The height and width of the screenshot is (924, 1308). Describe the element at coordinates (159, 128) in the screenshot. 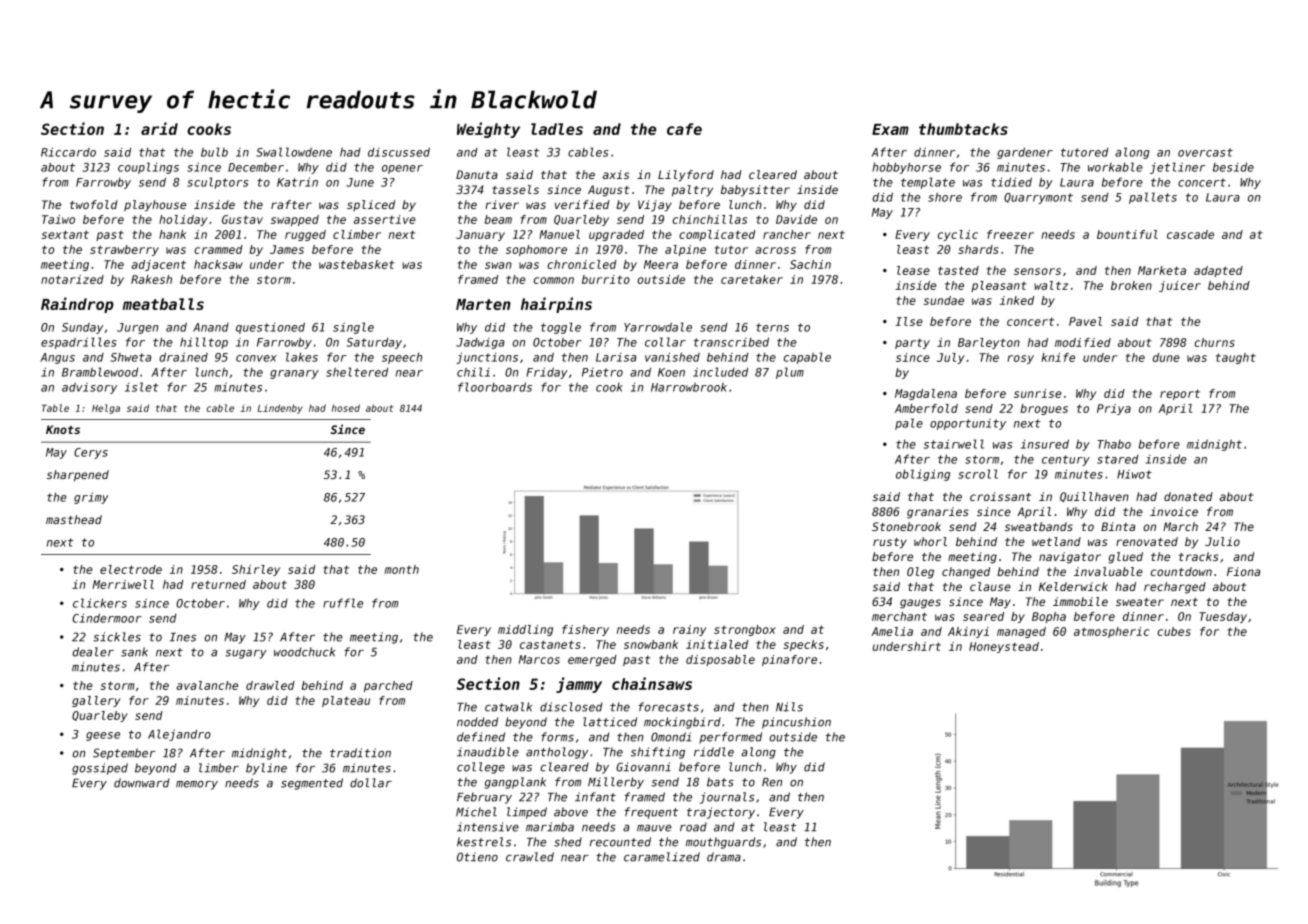

I see `arid` at that location.
